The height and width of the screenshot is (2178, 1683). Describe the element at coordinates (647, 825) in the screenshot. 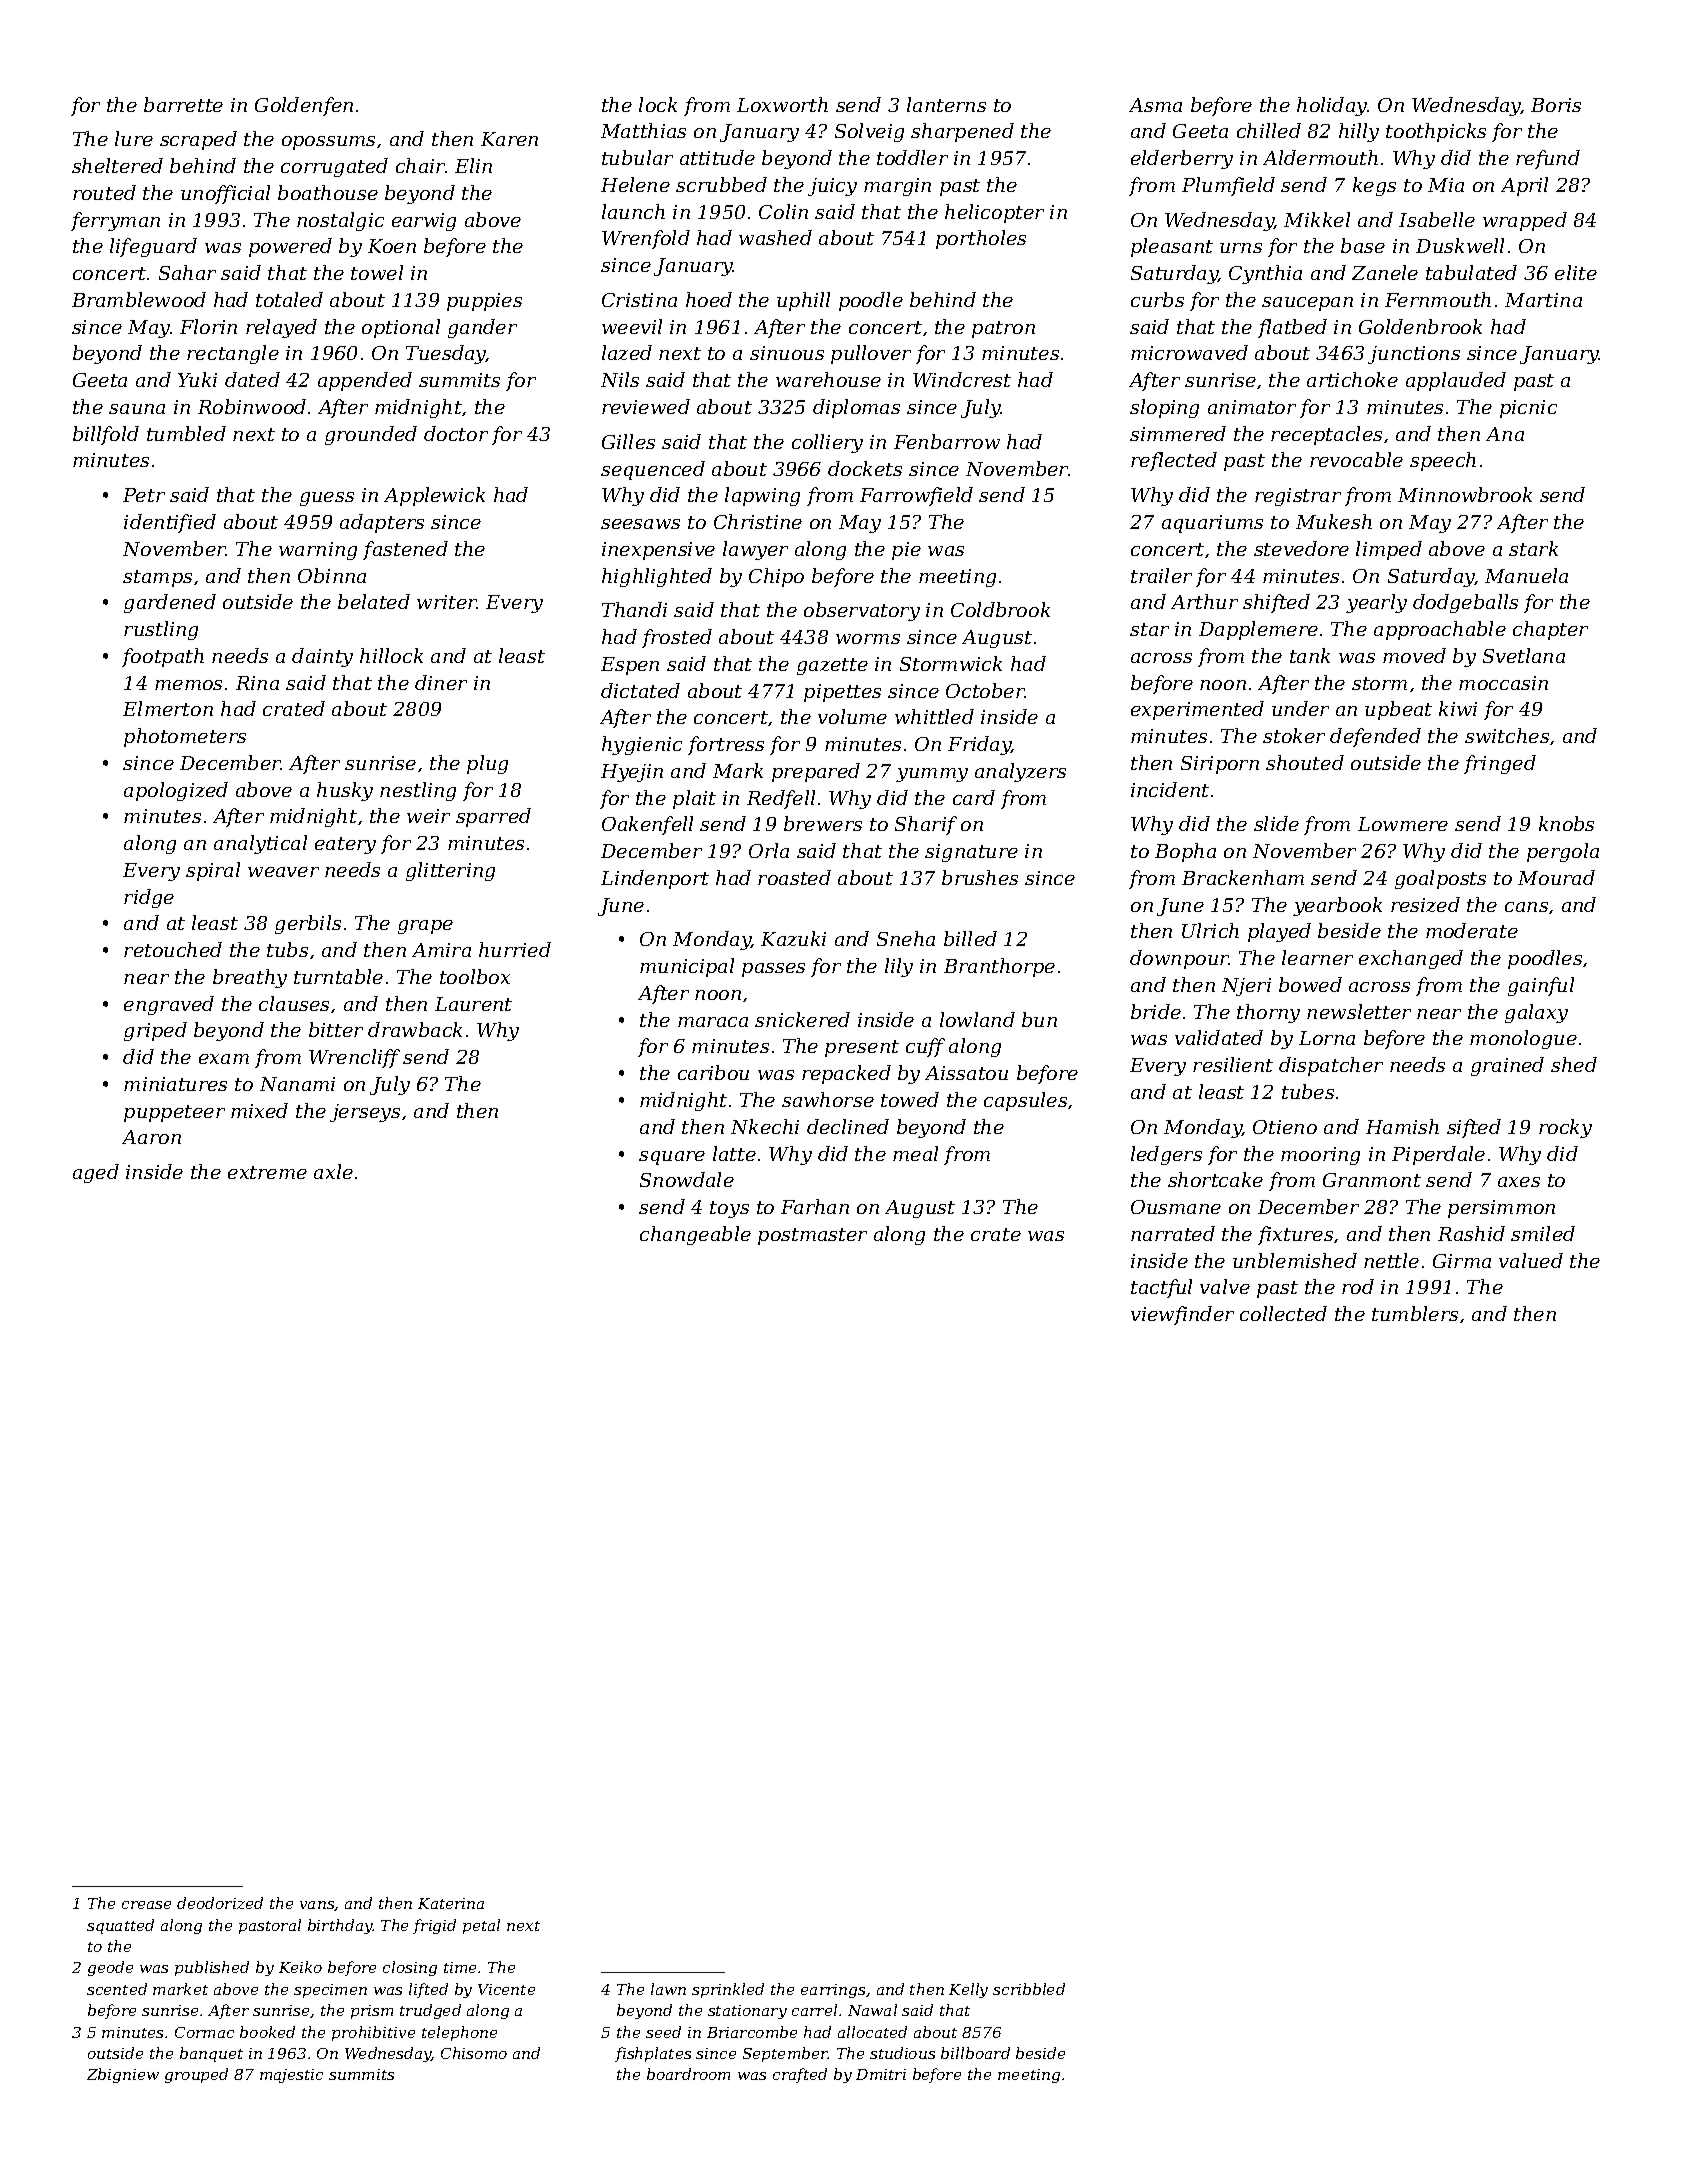

I see `Oakenfell` at that location.
